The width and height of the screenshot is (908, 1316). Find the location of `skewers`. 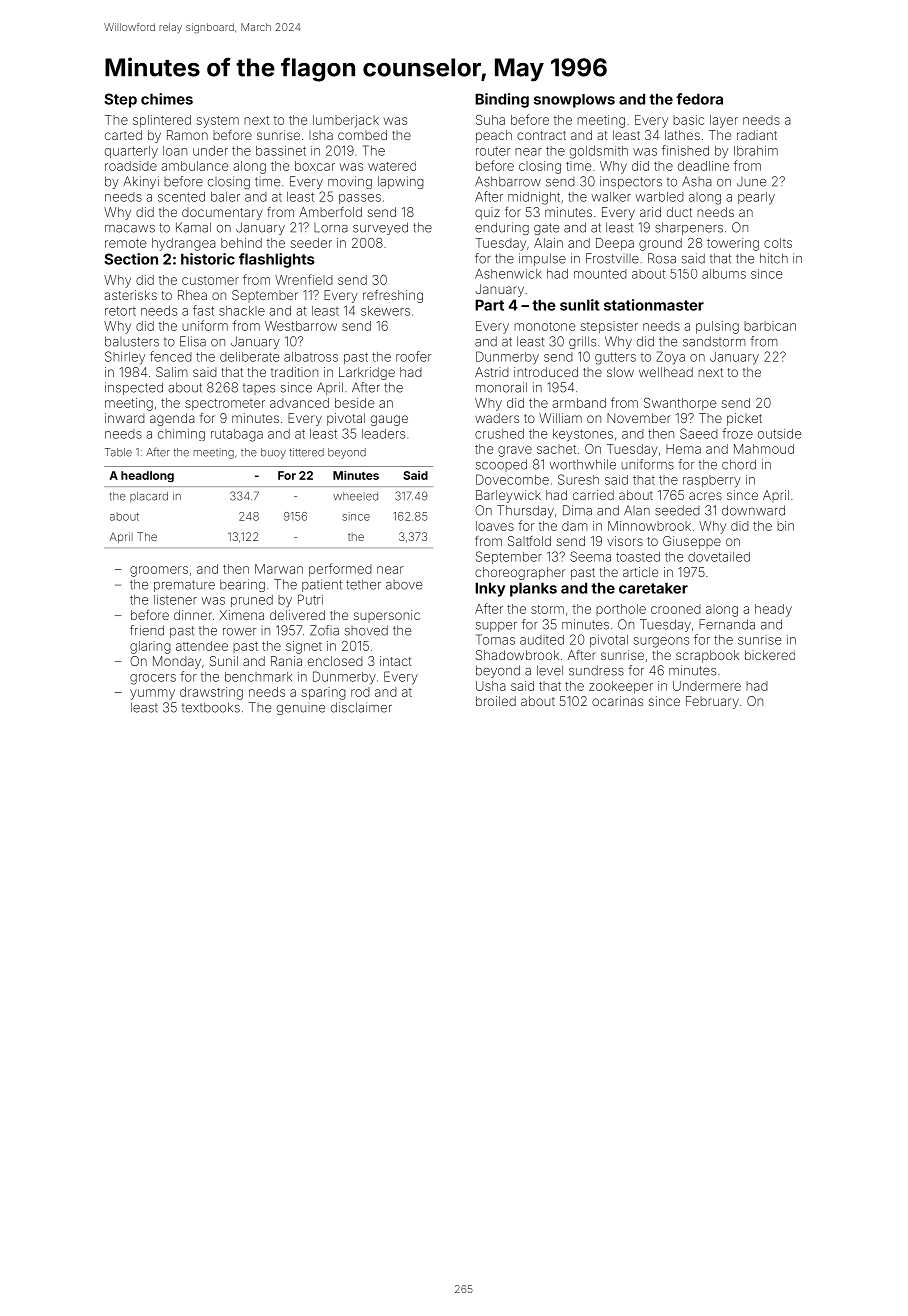

skewers is located at coordinates (385, 311).
